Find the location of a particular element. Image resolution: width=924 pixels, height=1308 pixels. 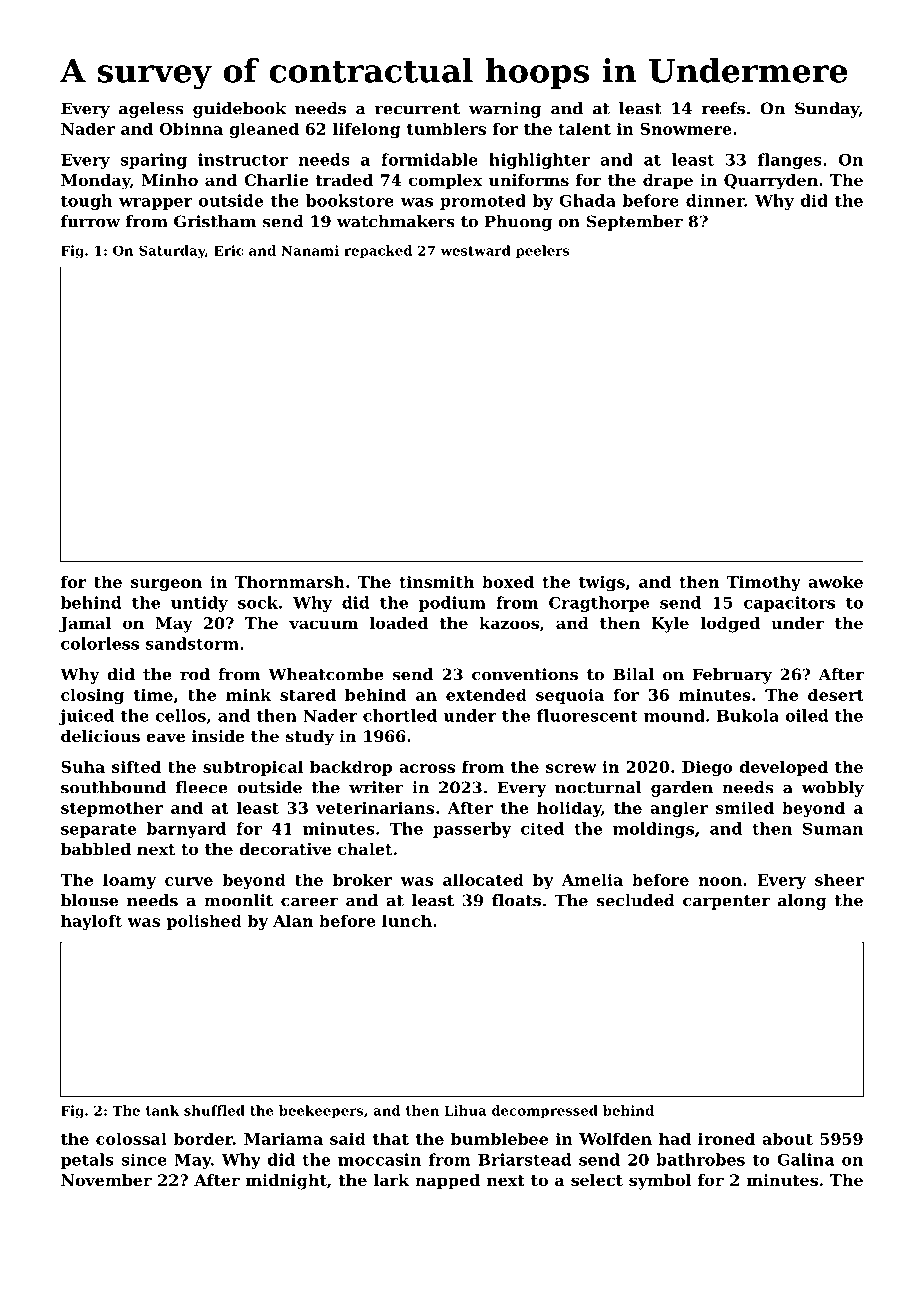

veterinarians is located at coordinates (375, 807).
